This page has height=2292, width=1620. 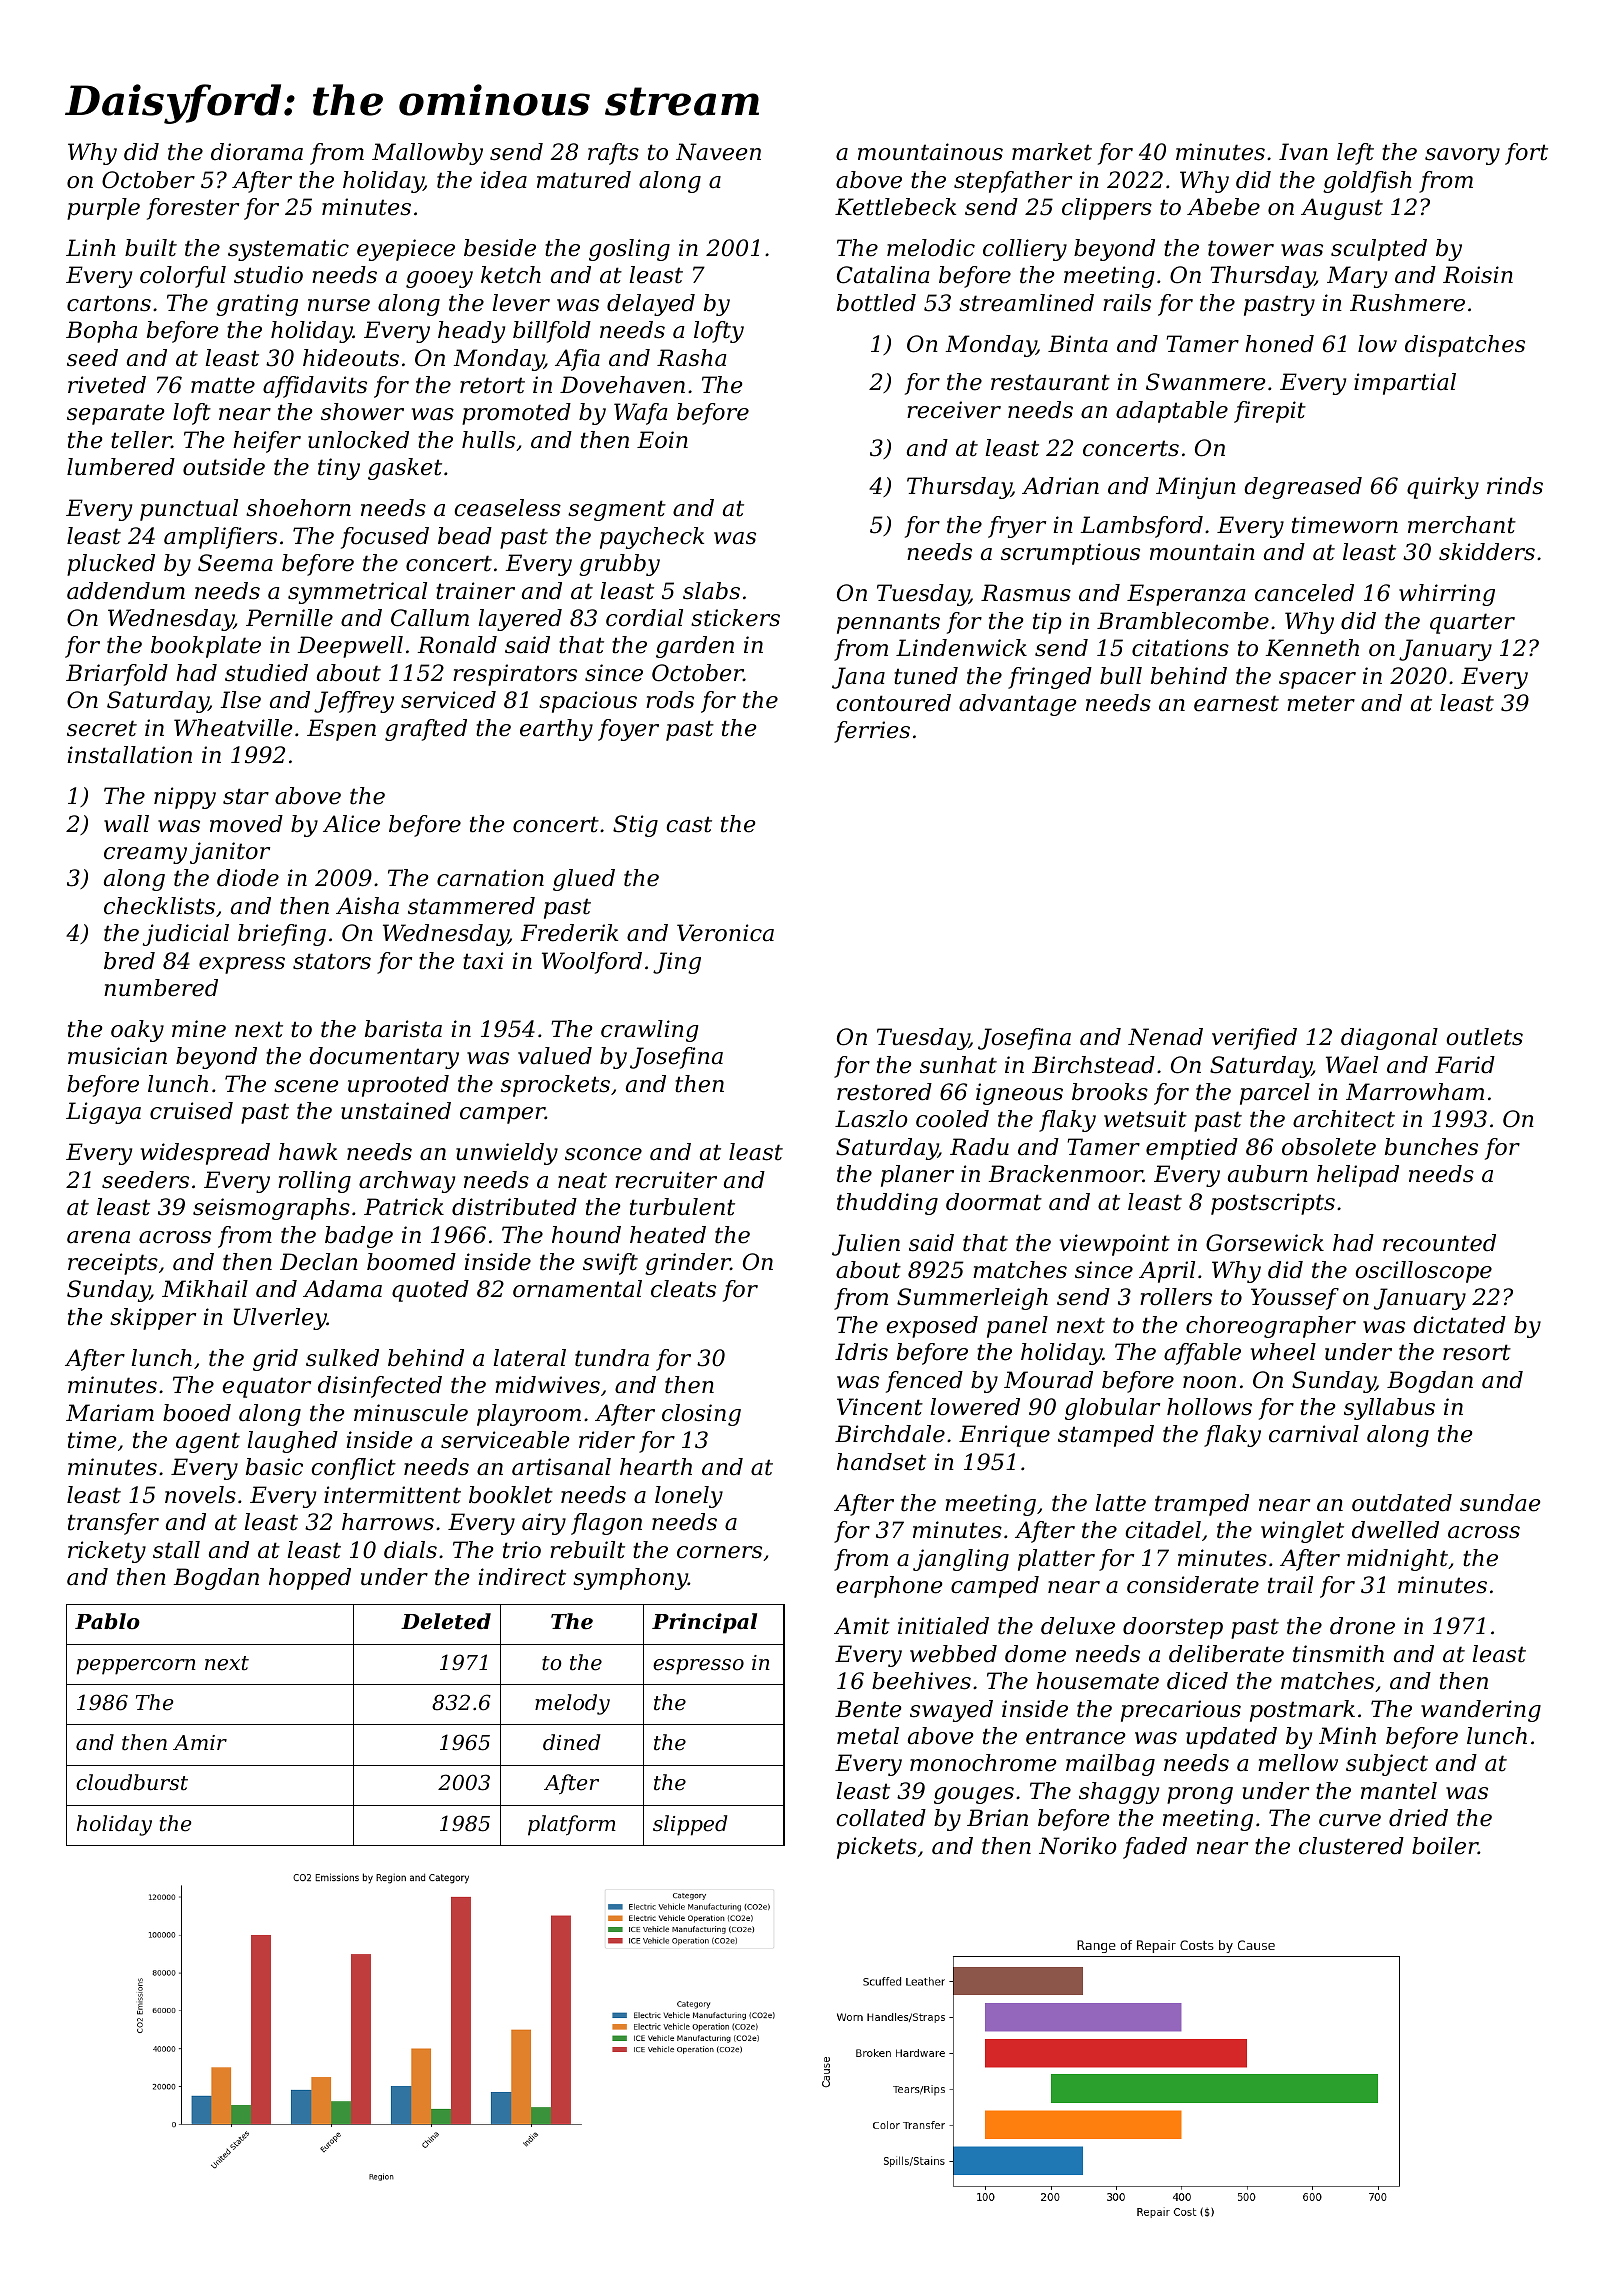 What do you see at coordinates (1472, 623) in the page?
I see `quarter` at bounding box center [1472, 623].
